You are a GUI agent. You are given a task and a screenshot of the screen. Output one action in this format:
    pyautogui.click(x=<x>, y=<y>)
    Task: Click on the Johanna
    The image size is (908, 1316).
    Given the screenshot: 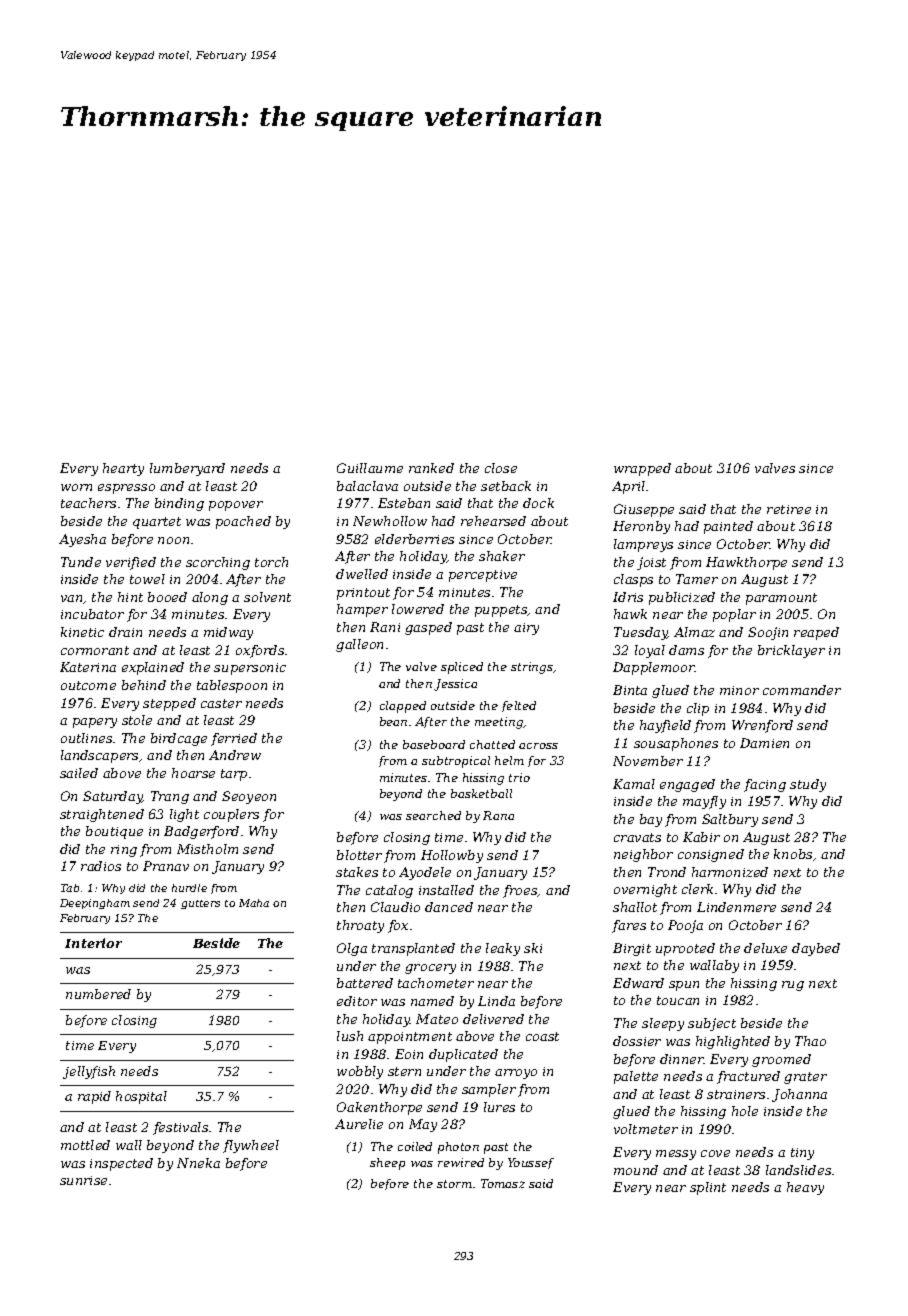 What is the action you would take?
    pyautogui.click(x=799, y=1095)
